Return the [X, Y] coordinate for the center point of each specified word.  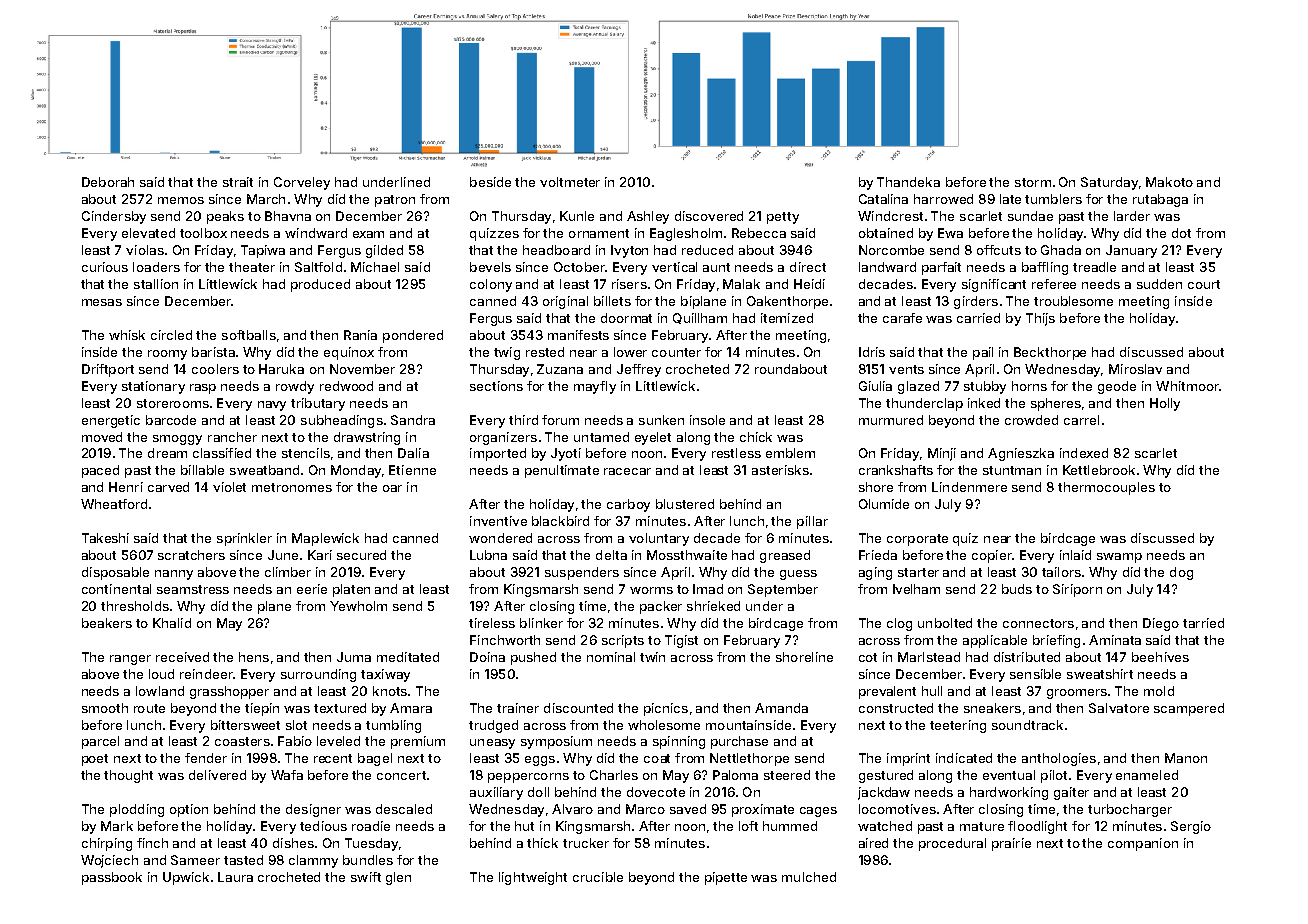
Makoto [1169, 182]
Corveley [302, 183]
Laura [235, 877]
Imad [708, 589]
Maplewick [325, 539]
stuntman [1012, 470]
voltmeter [570, 182]
